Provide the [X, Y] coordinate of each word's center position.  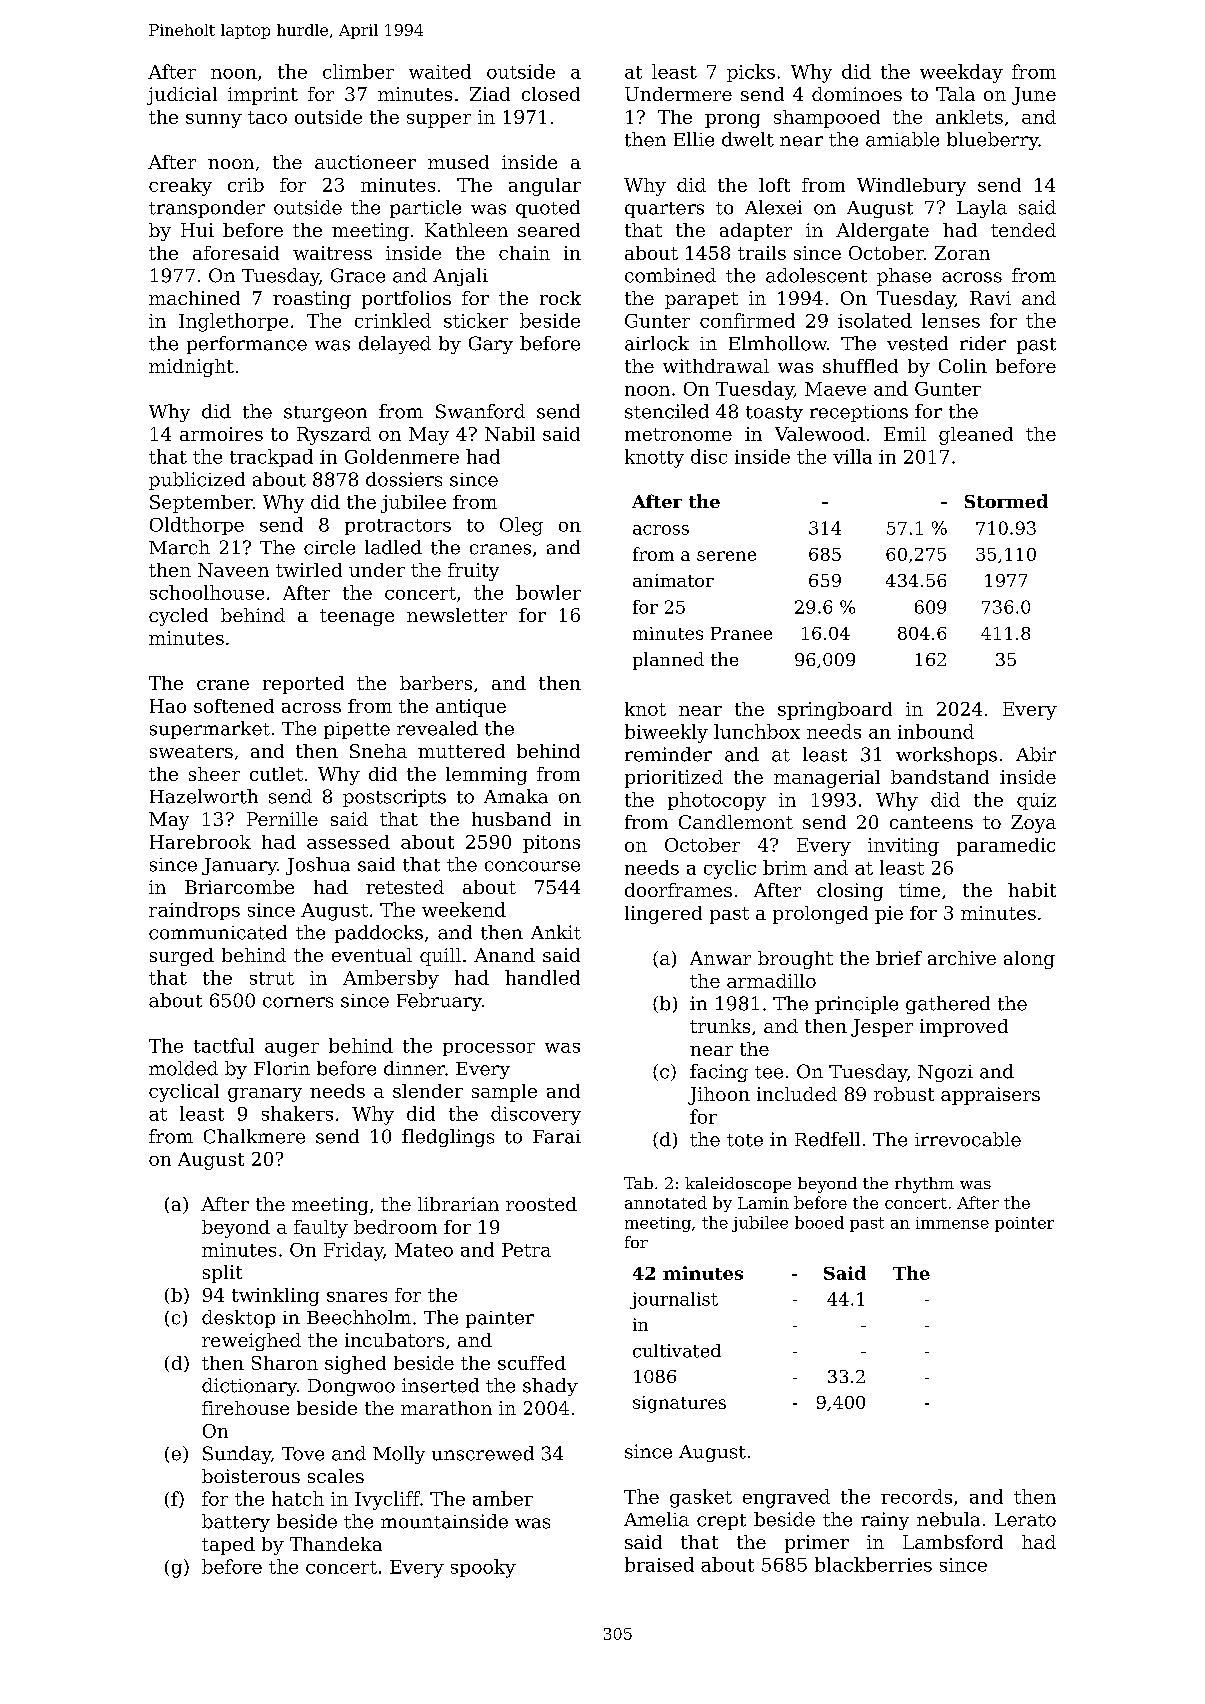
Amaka [516, 796]
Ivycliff [387, 1500]
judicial [182, 96]
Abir [1036, 754]
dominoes [857, 94]
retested [405, 887]
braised [659, 1564]
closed [551, 94]
